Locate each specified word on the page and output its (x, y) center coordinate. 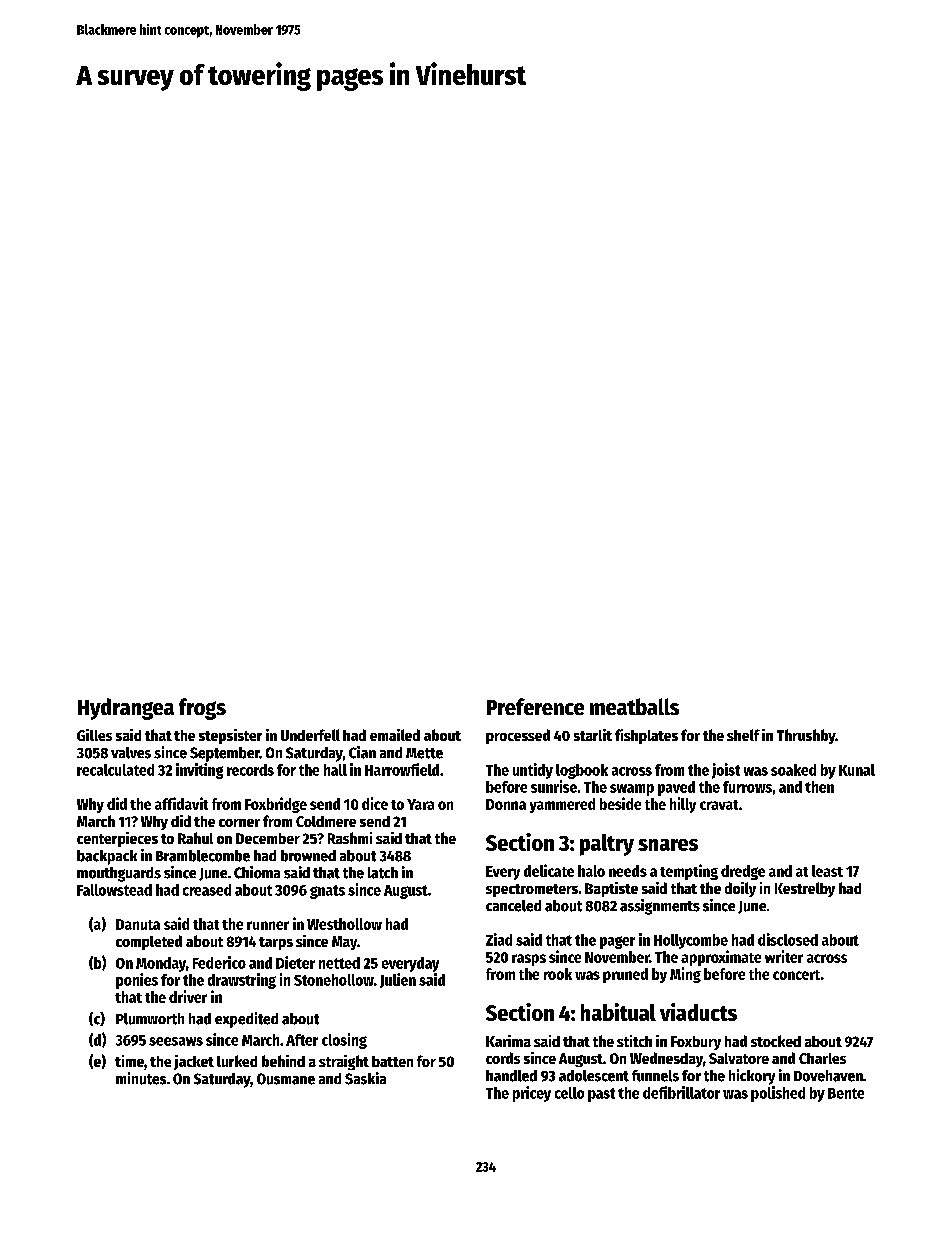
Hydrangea (126, 709)
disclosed (788, 939)
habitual (618, 1012)
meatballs (634, 706)
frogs (202, 709)
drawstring (242, 981)
